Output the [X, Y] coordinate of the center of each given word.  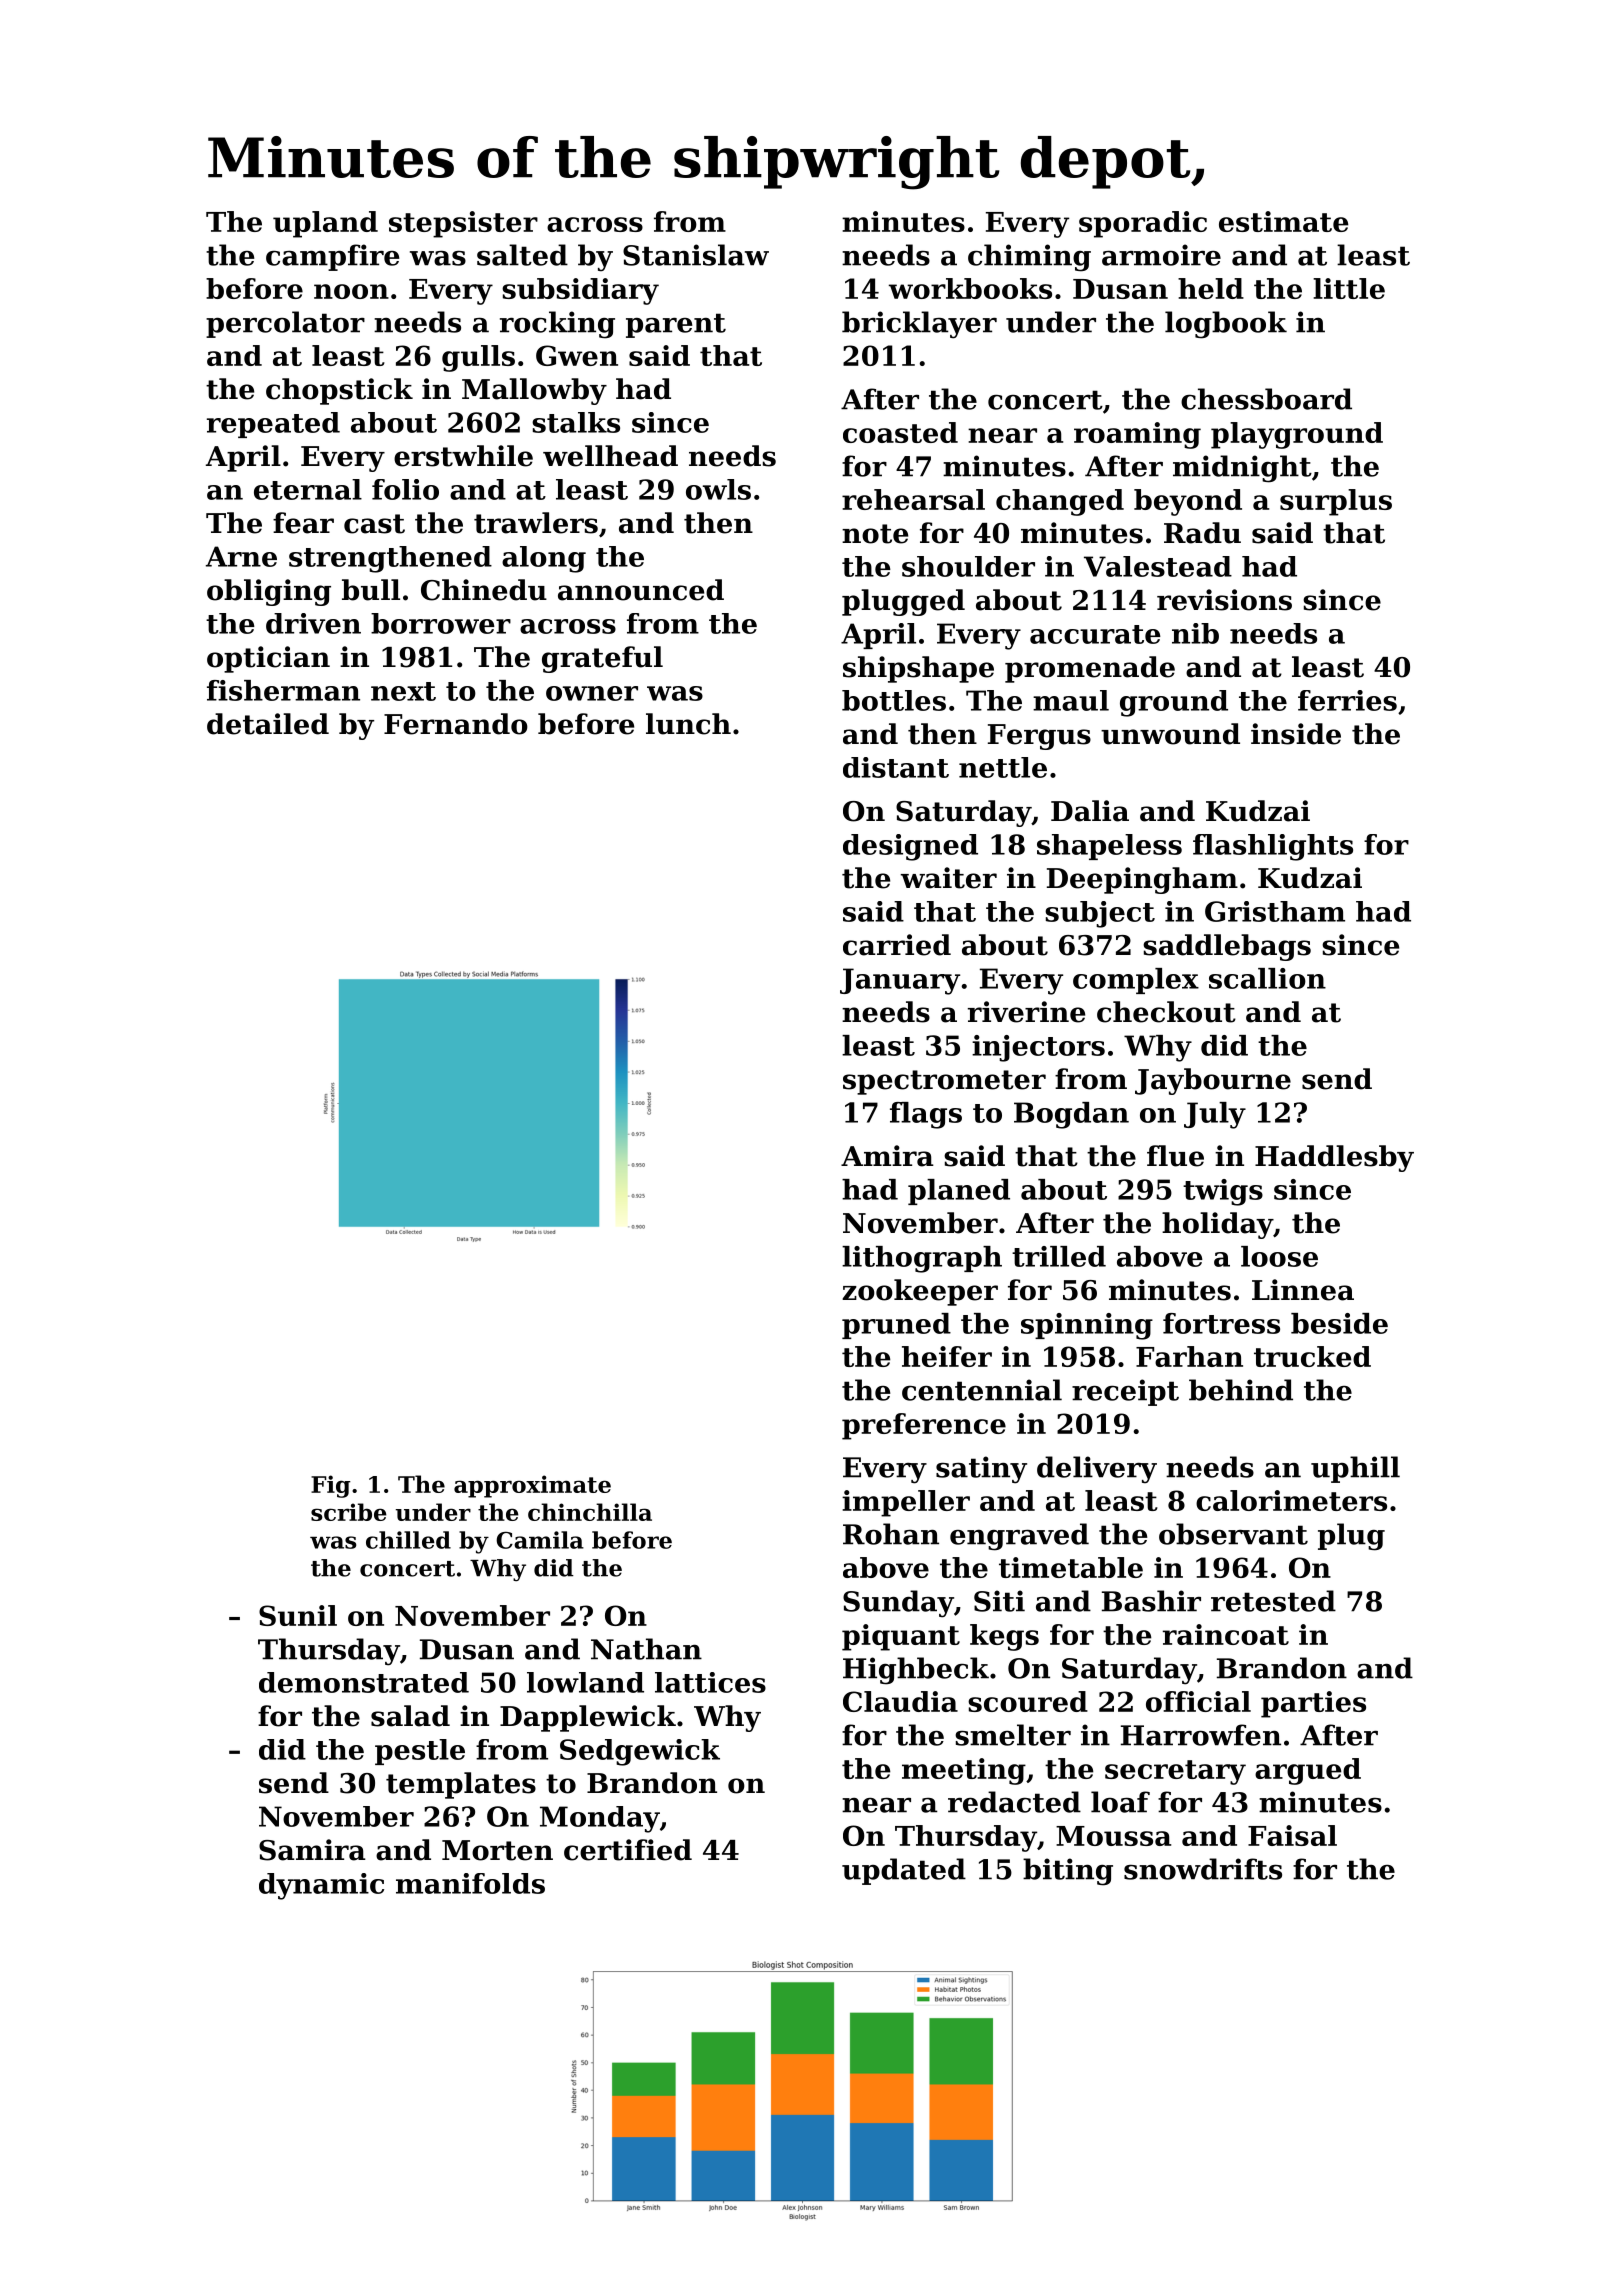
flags [926, 1115]
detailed [268, 724]
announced [641, 590]
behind [1241, 1390]
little [1349, 288]
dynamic [321, 1886]
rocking [557, 325]
